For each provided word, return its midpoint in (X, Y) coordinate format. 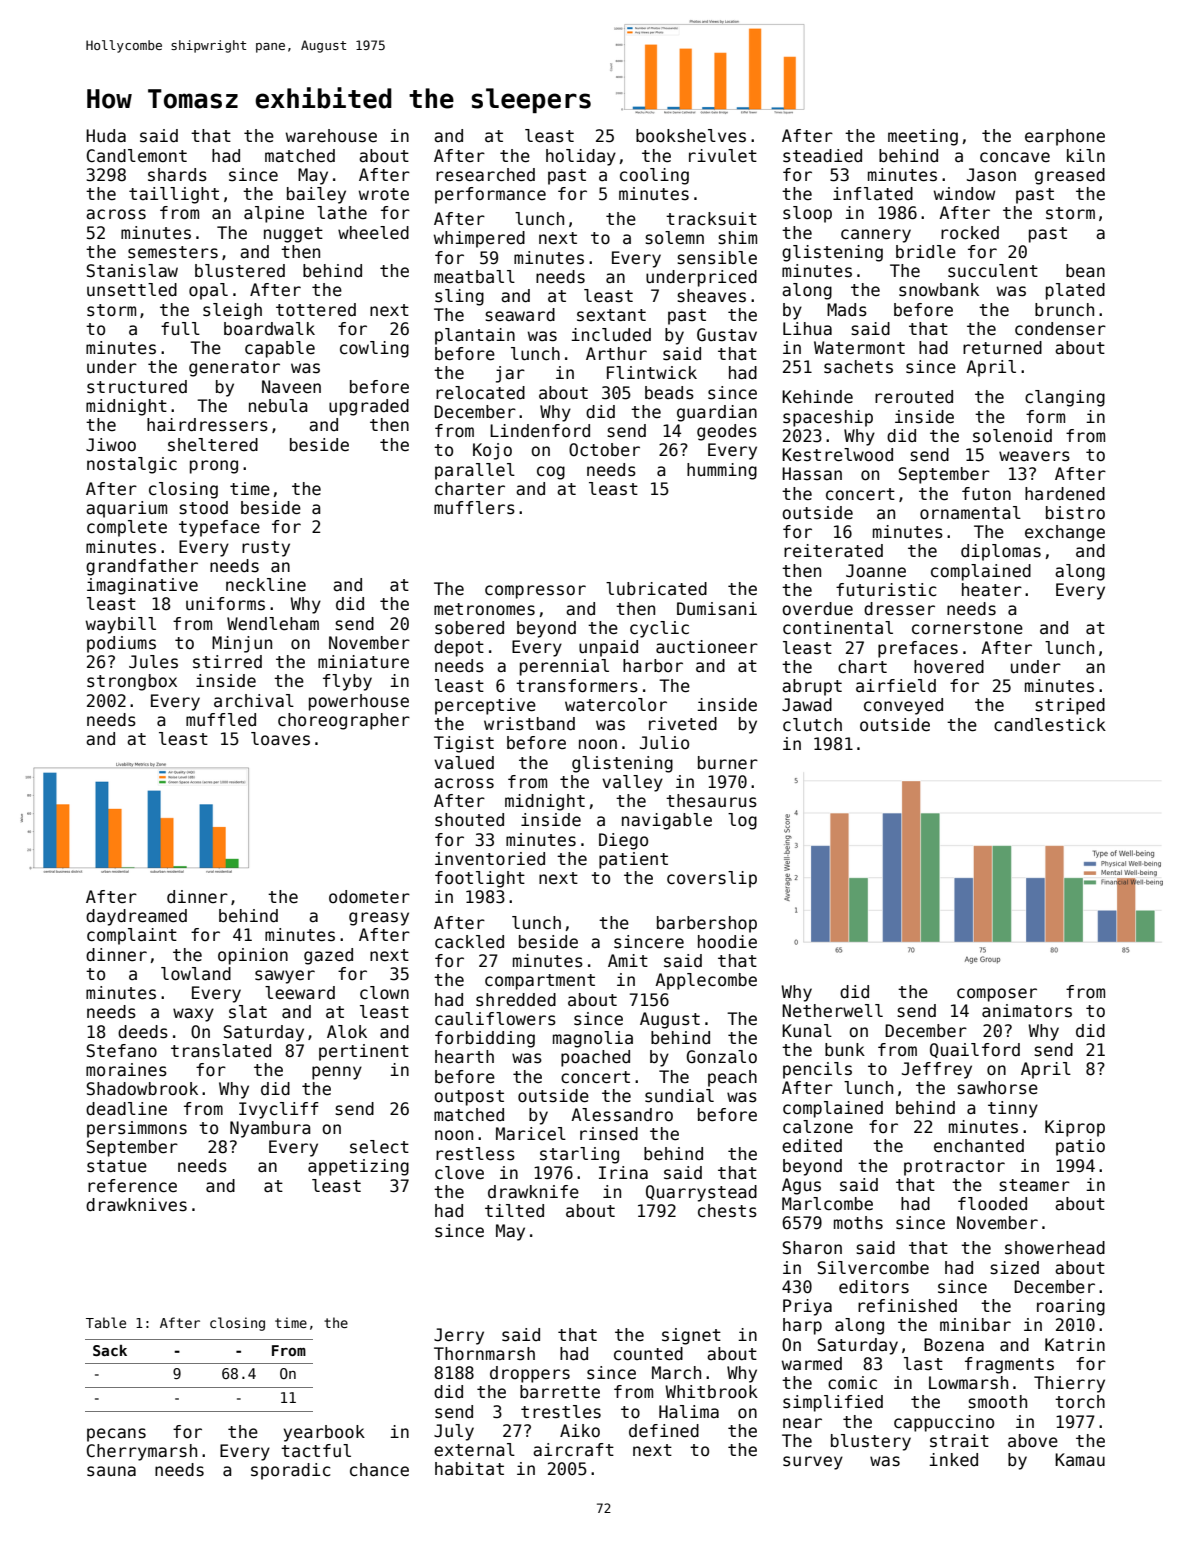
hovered (949, 667)
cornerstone (967, 628)
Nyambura (270, 1129)
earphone (1065, 137)
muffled (221, 720)
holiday (581, 157)
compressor (535, 592)
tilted (514, 1211)
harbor (653, 666)
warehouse (331, 136)
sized (1014, 1268)
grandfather (142, 567)
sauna (111, 1471)
